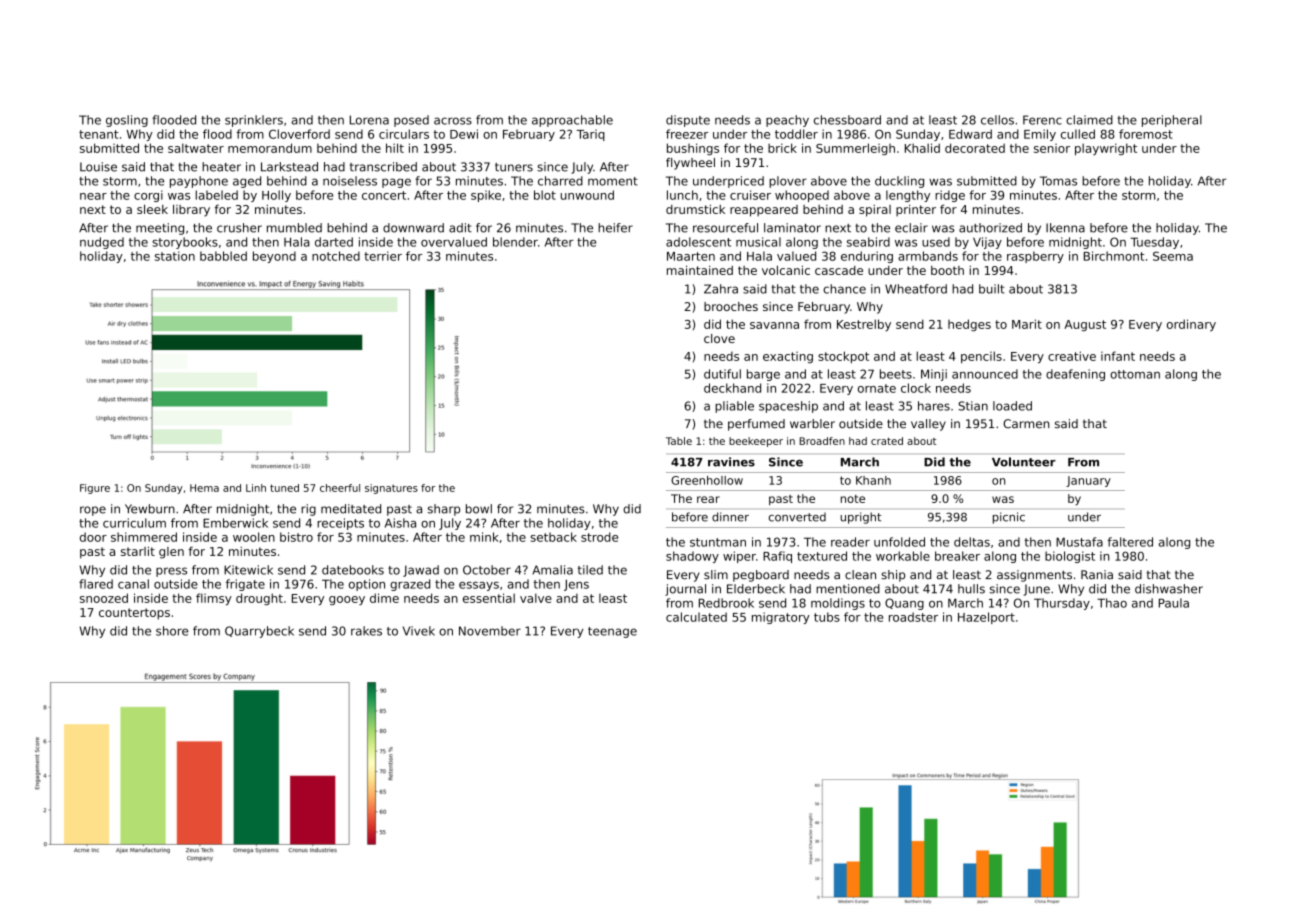 This image has width=1308, height=924. I want to click on frigate, so click(245, 585).
